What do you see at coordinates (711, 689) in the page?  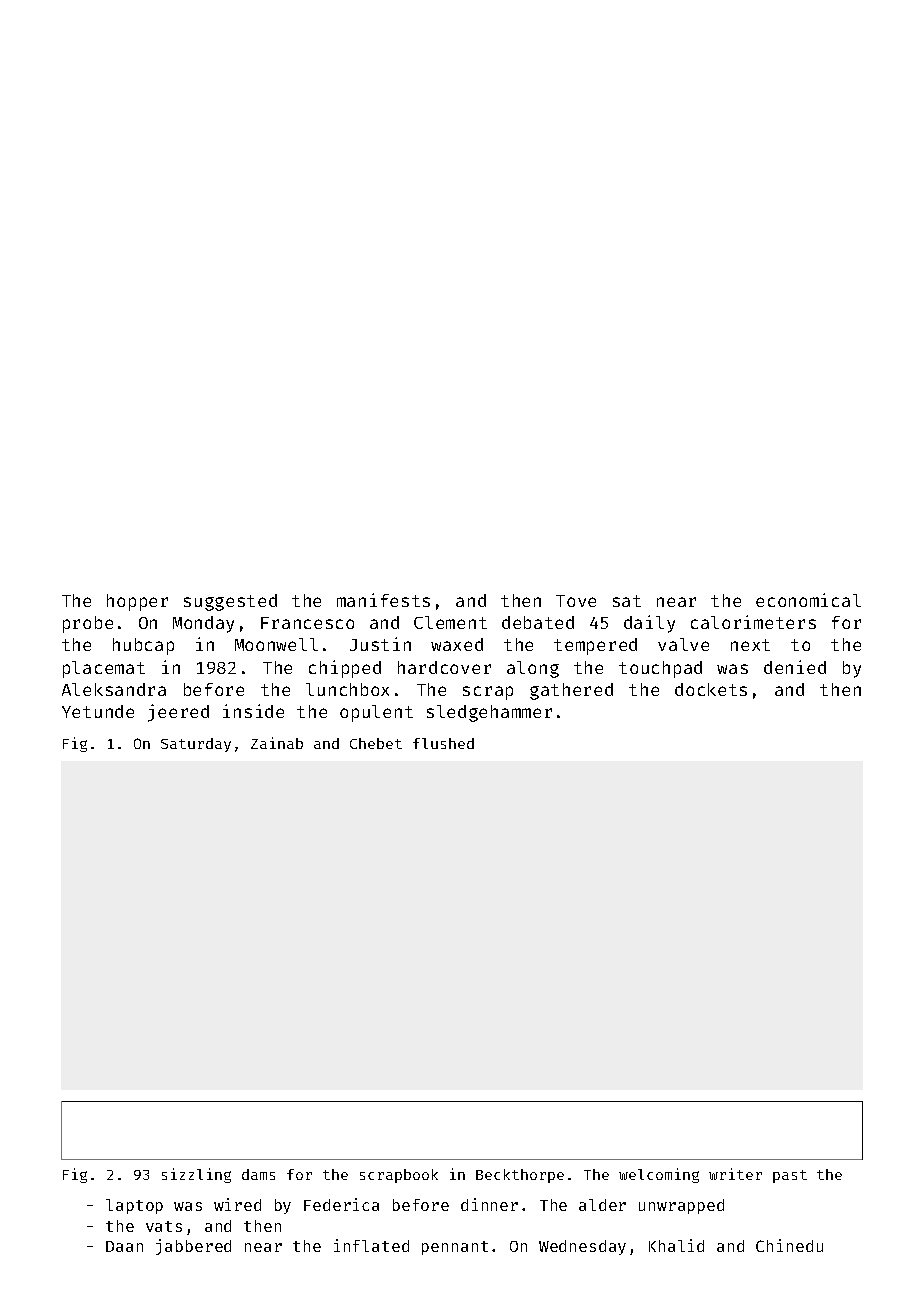 I see `dockets` at bounding box center [711, 689].
